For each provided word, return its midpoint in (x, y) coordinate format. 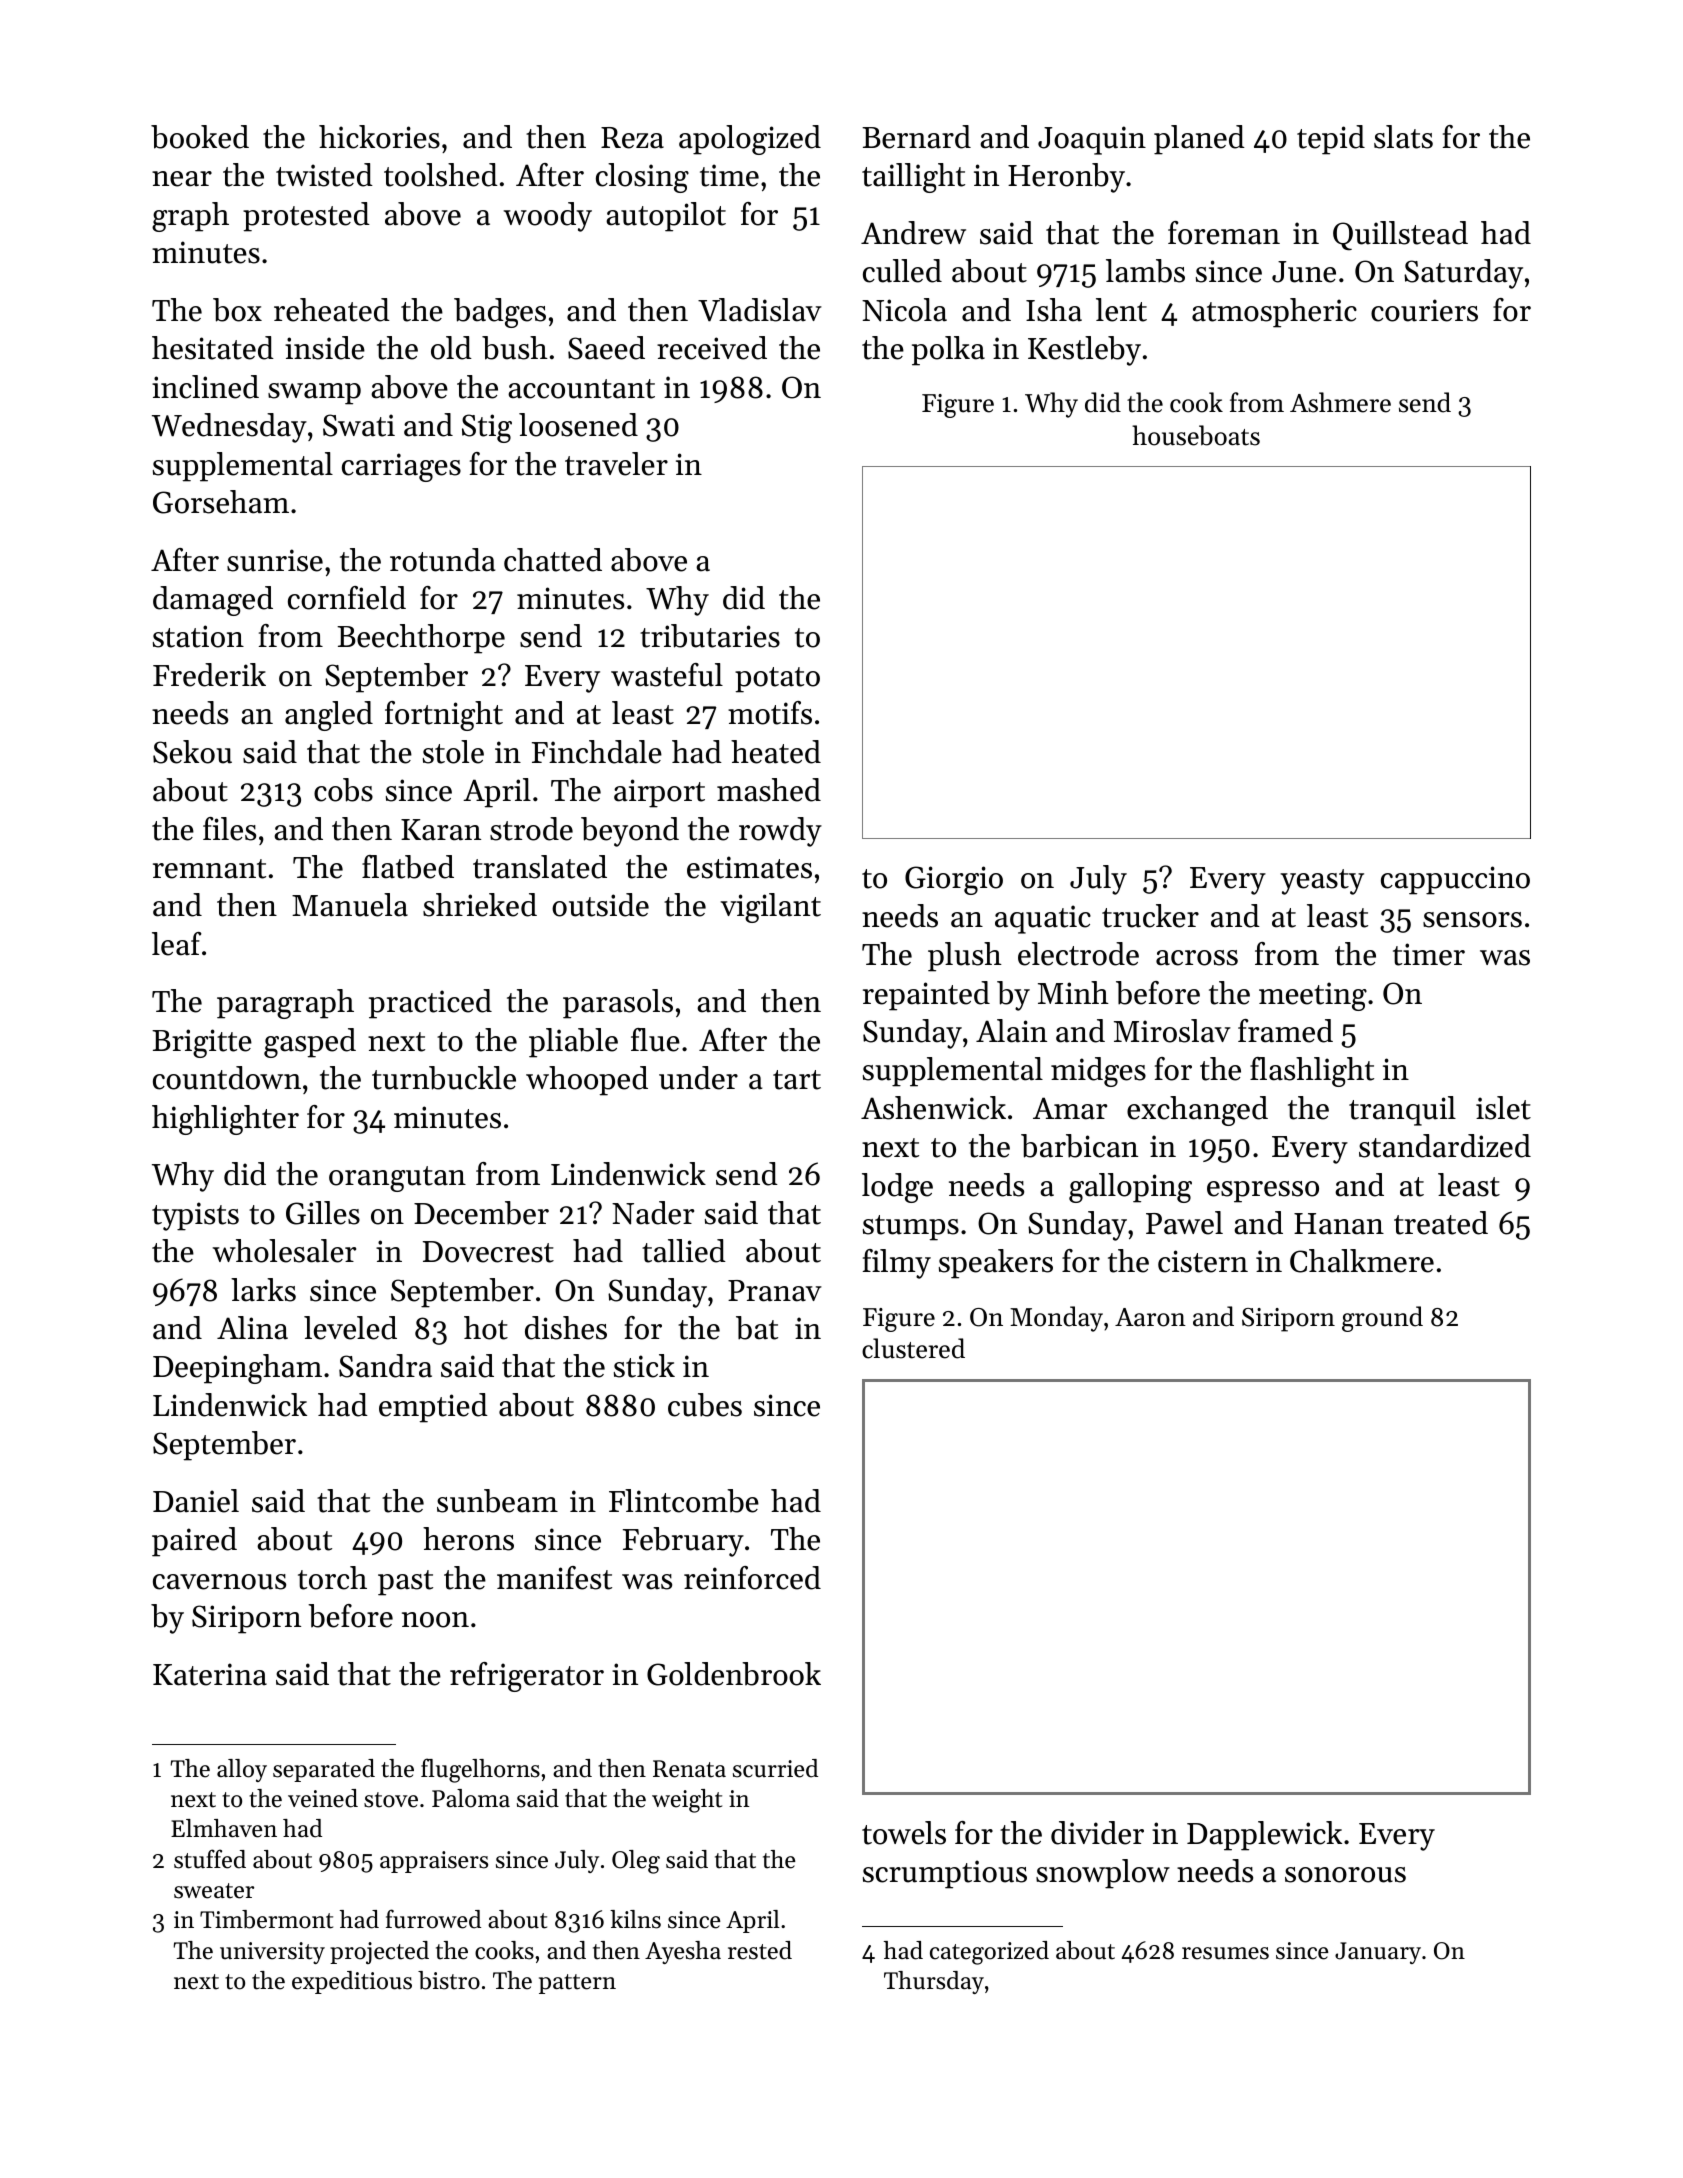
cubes (705, 1405)
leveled (350, 1328)
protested (306, 217)
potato (777, 680)
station (198, 636)
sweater (214, 1891)
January (1378, 1953)
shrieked (480, 905)
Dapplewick (1264, 1836)
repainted (926, 996)
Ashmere (1340, 402)
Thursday (934, 1982)
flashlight (1312, 1072)
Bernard (916, 137)
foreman (1224, 233)
